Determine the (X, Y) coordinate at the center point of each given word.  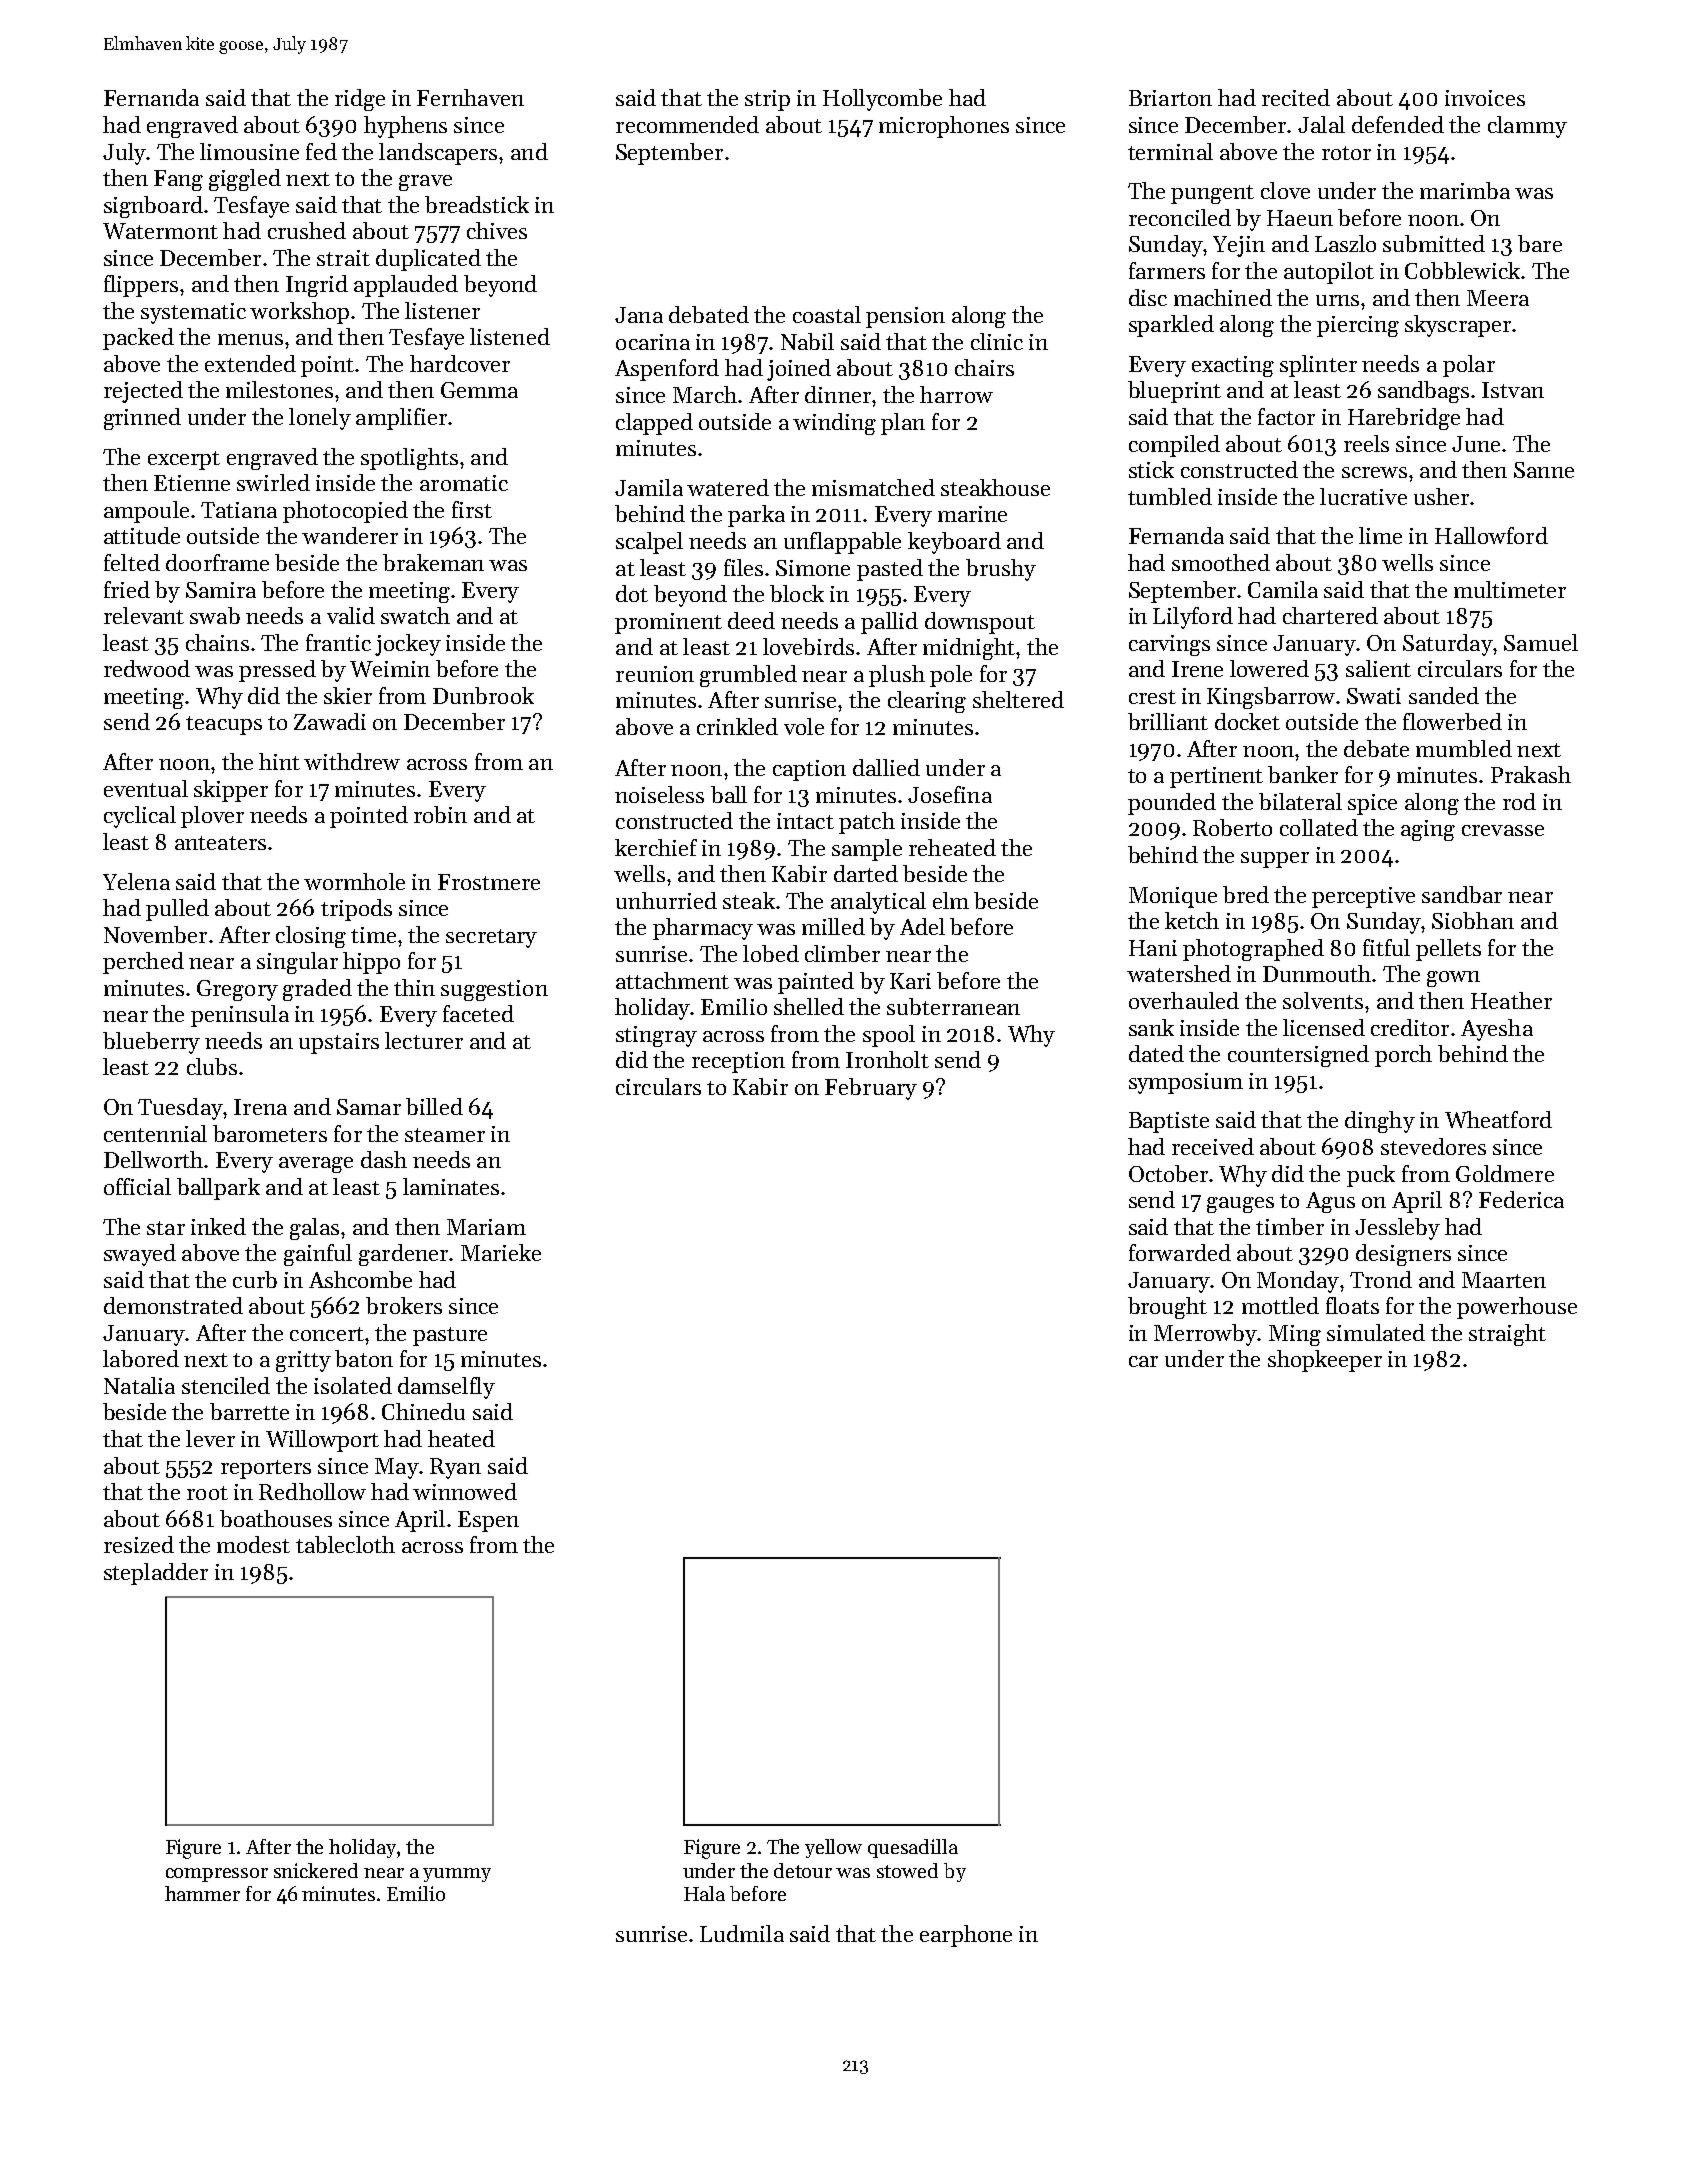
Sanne (1544, 470)
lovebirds (808, 646)
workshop (299, 313)
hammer (202, 1893)
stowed (907, 1870)
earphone (966, 1936)
